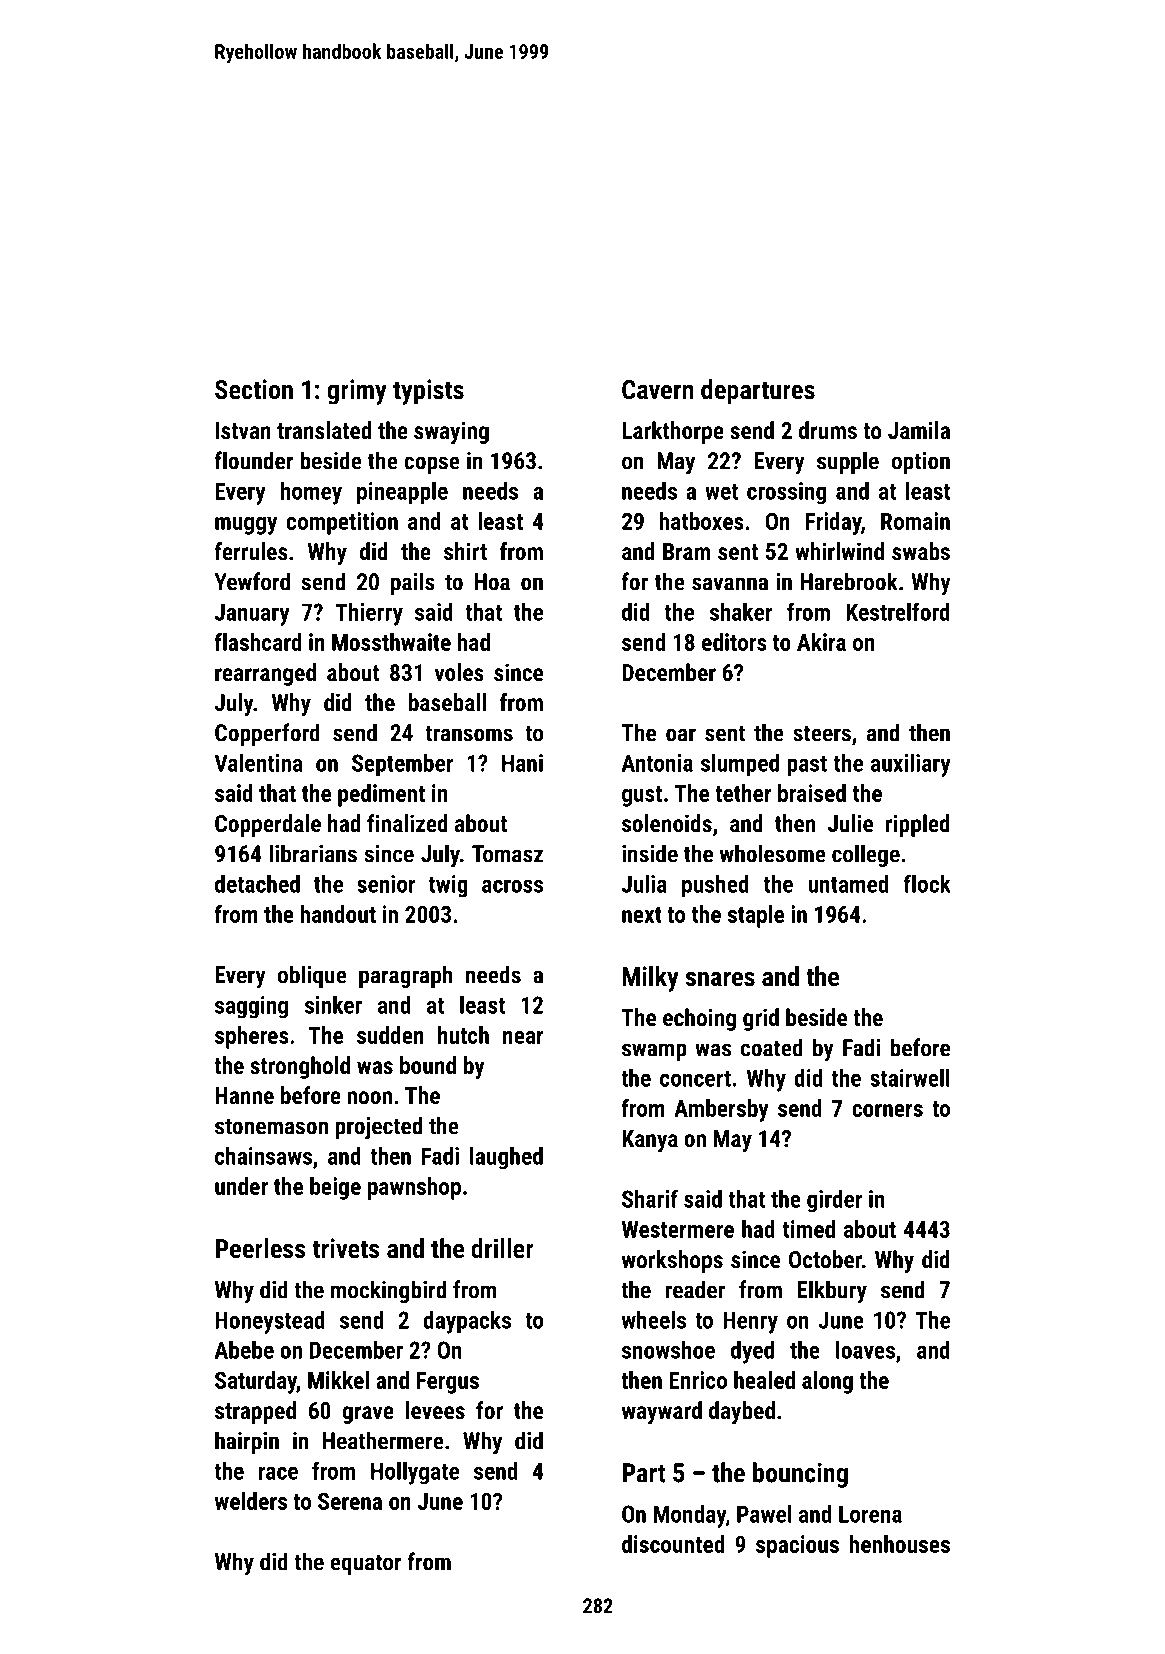 The image size is (1165, 1654). What do you see at coordinates (650, 1198) in the page?
I see `Sharif` at bounding box center [650, 1198].
